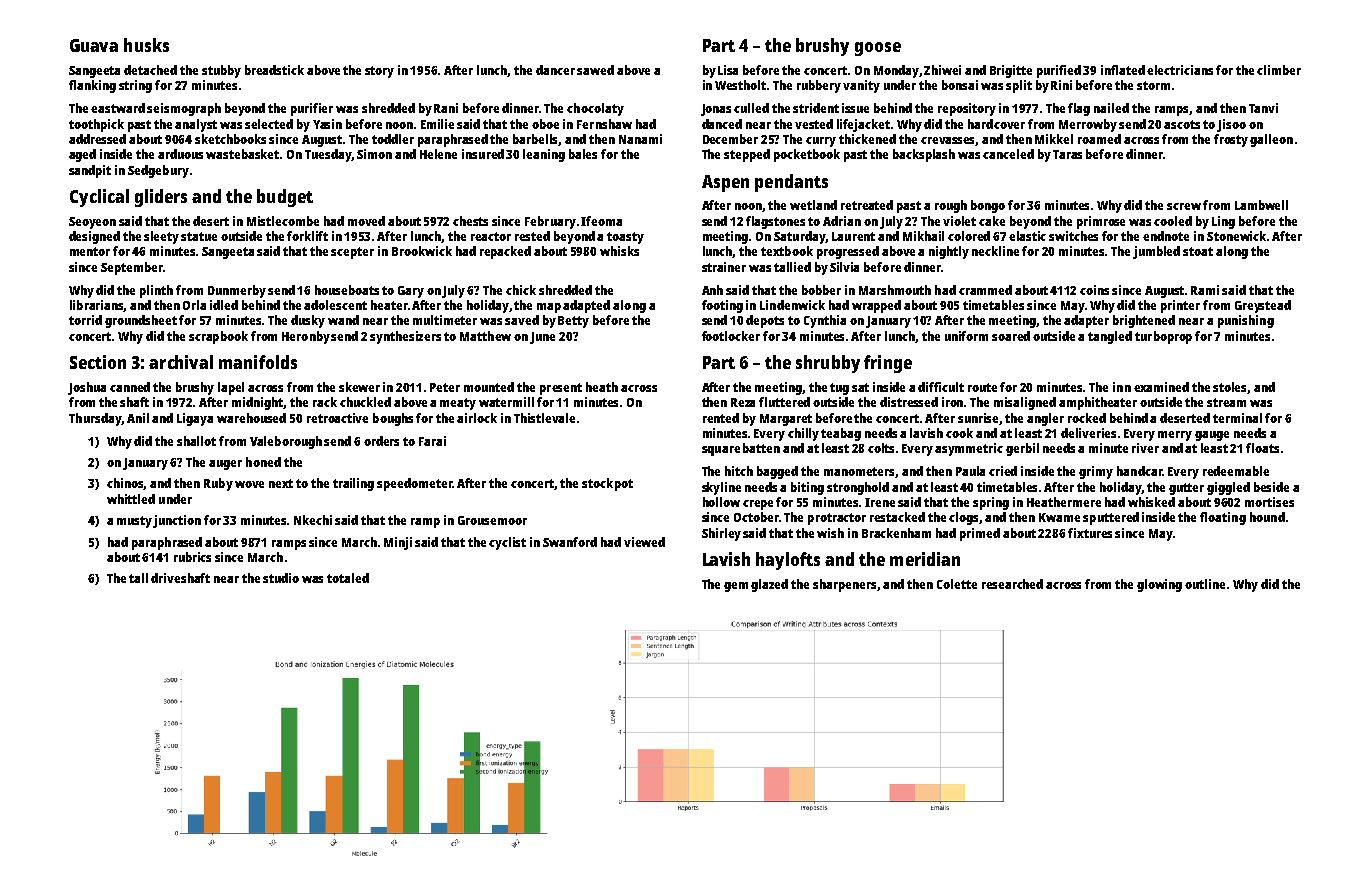 The height and width of the screenshot is (887, 1372). I want to click on Lisa, so click(728, 70).
